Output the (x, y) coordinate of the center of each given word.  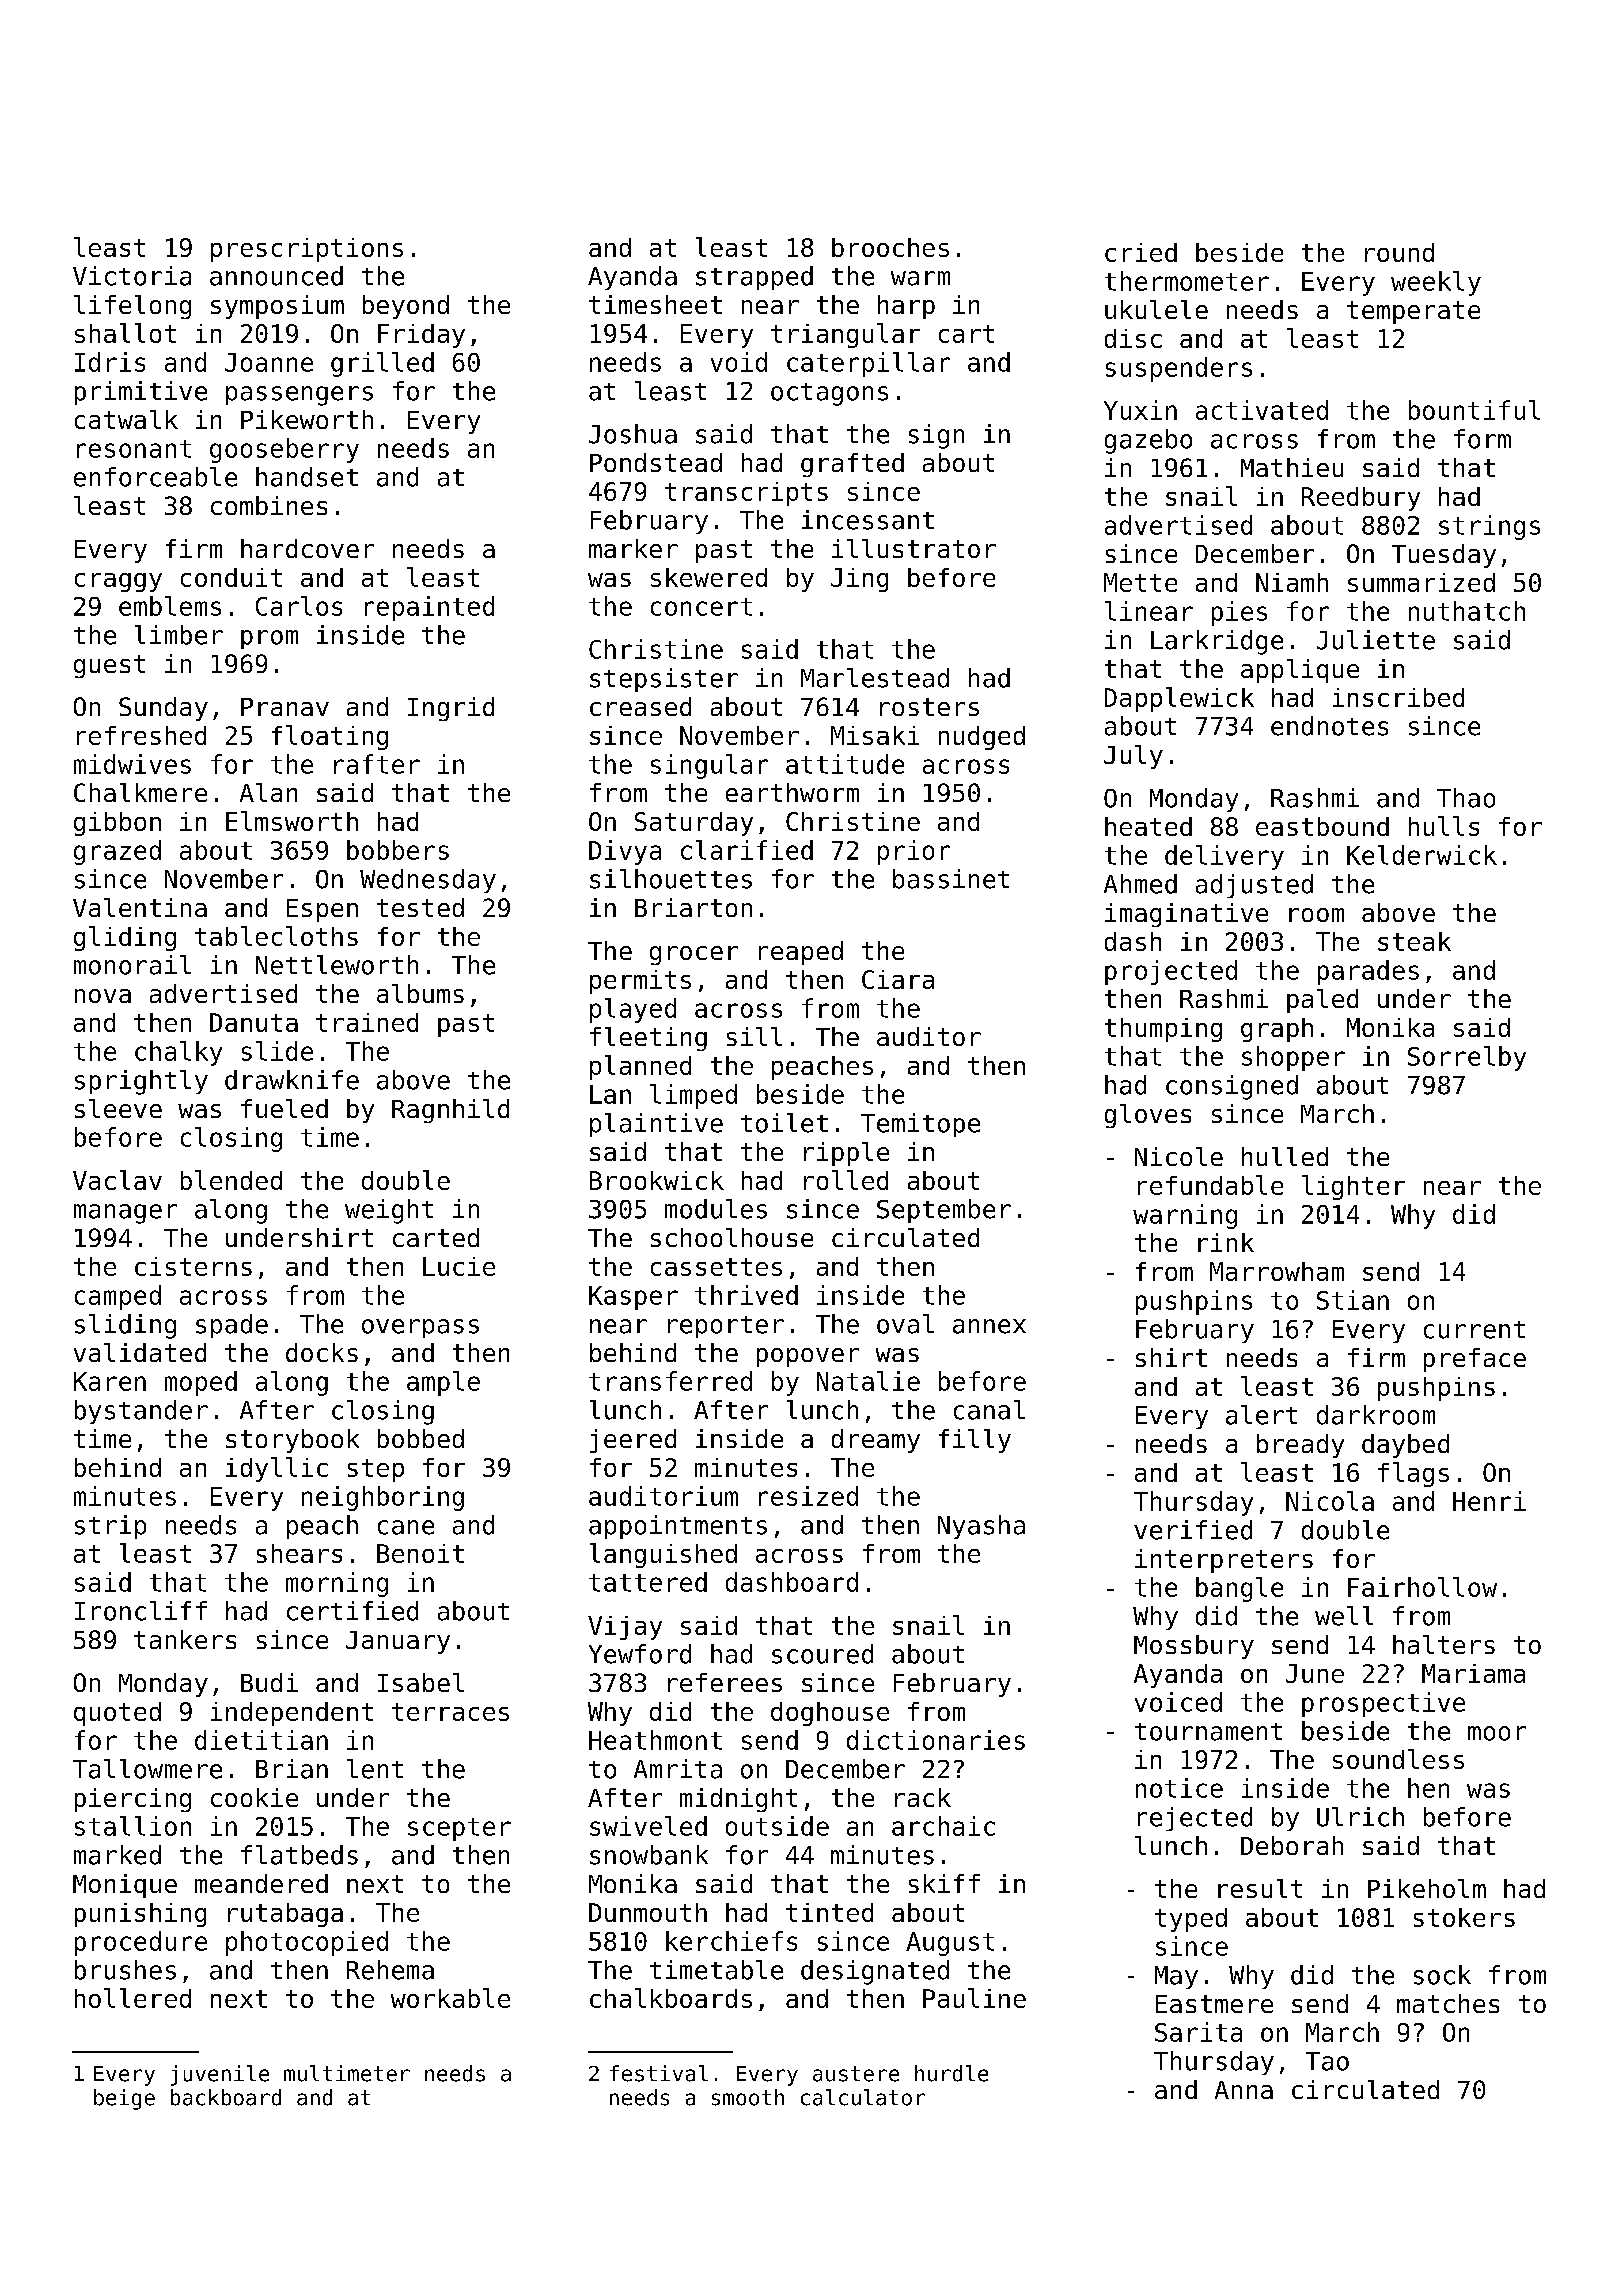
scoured (822, 1654)
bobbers (398, 850)
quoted (117, 1714)
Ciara (898, 979)
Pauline (974, 1998)
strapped (754, 278)
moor (1497, 1733)
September (944, 1211)
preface (1475, 1360)
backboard (226, 2097)
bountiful (1474, 410)
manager (125, 1214)
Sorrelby (1467, 1058)
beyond (406, 307)
